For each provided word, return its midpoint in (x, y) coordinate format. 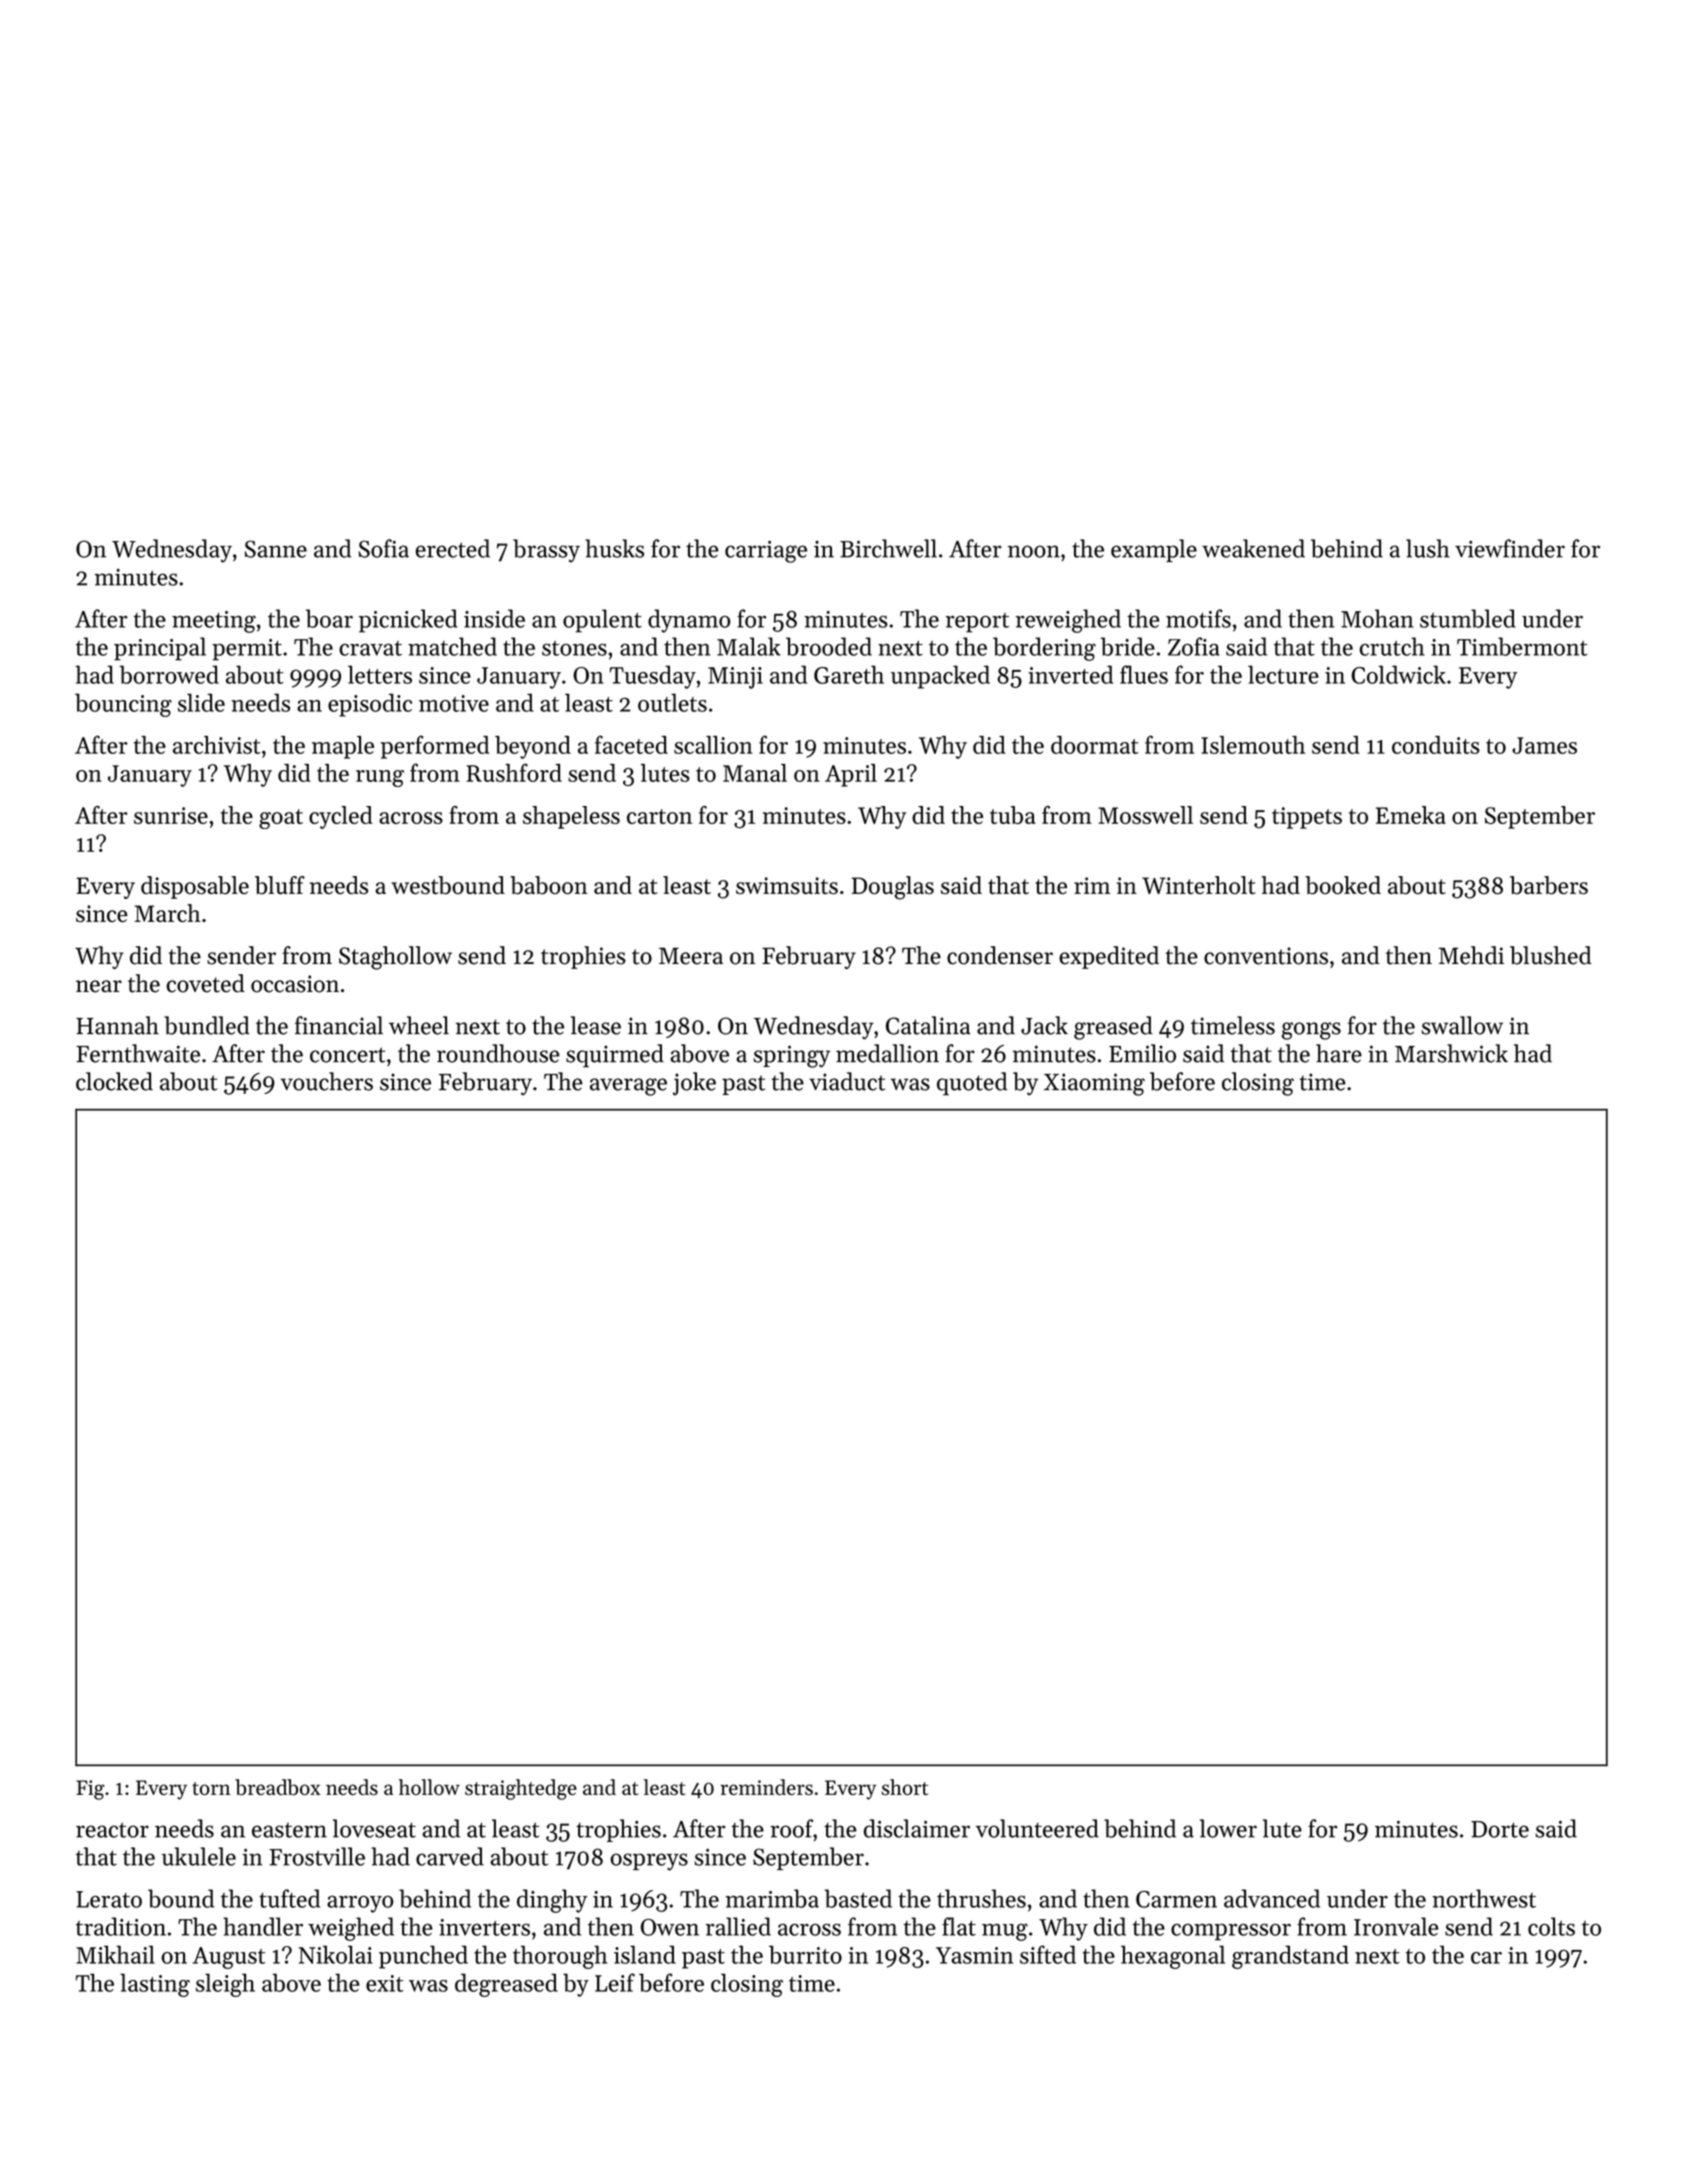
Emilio (1142, 1053)
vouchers (326, 1081)
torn (211, 1788)
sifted (1048, 1954)
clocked (114, 1081)
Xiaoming (1094, 1084)
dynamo (689, 621)
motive (454, 703)
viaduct (847, 1081)
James (1544, 745)
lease (596, 1025)
